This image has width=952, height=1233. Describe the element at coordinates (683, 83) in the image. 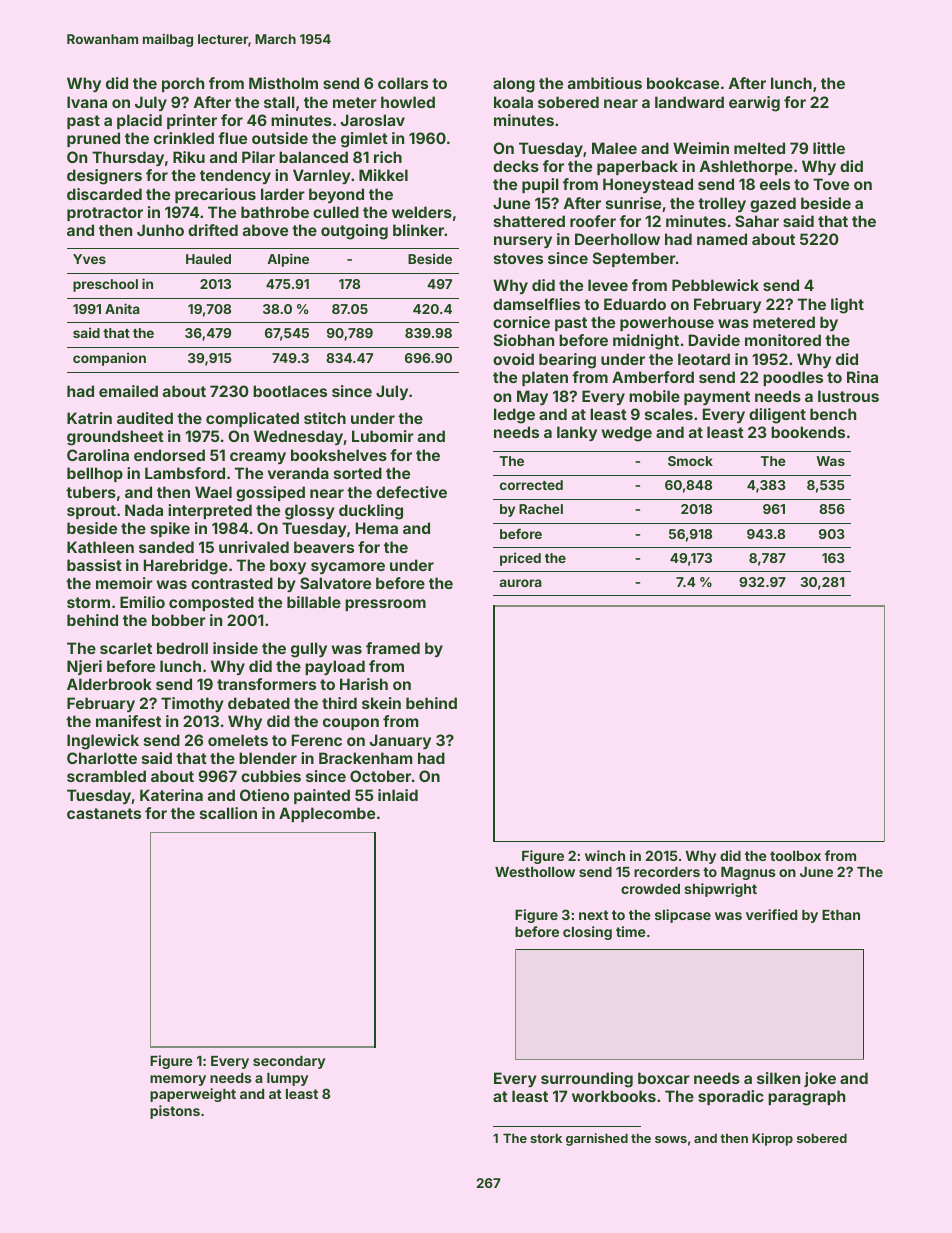

I see `bookcase` at that location.
